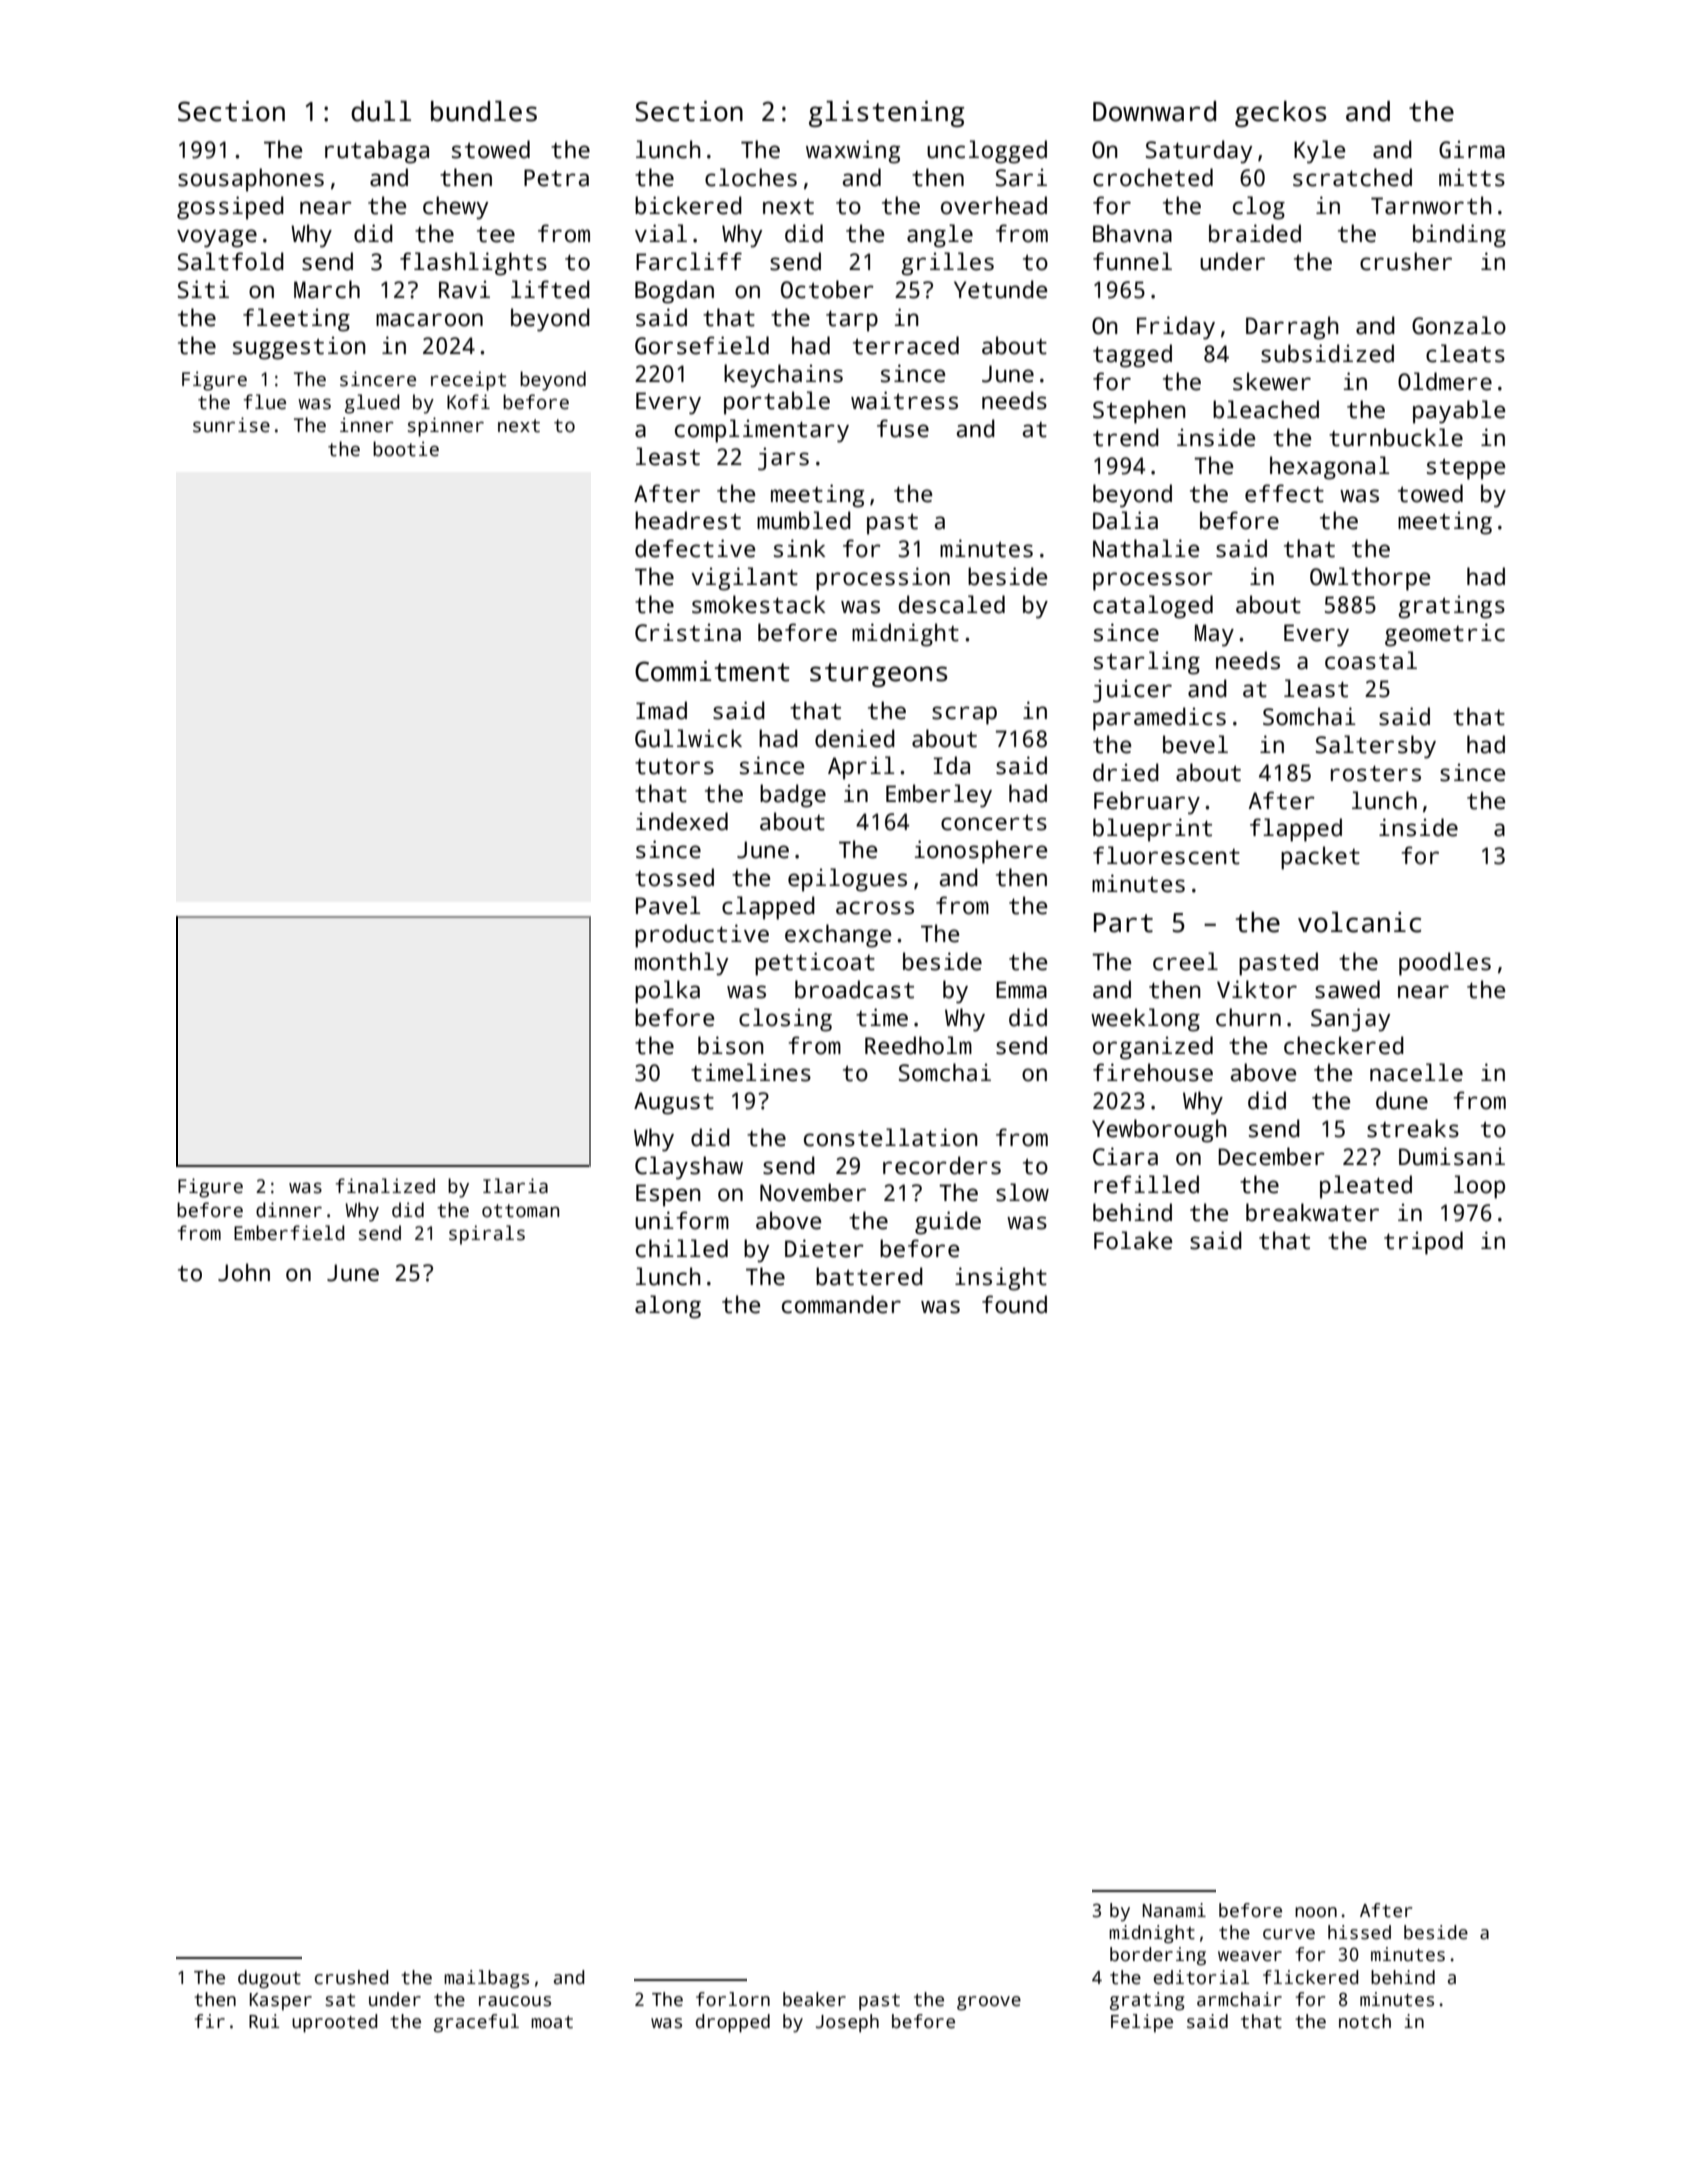 This screenshot has width=1683, height=2178. Describe the element at coordinates (231, 425) in the screenshot. I see `sunrise` at that location.
